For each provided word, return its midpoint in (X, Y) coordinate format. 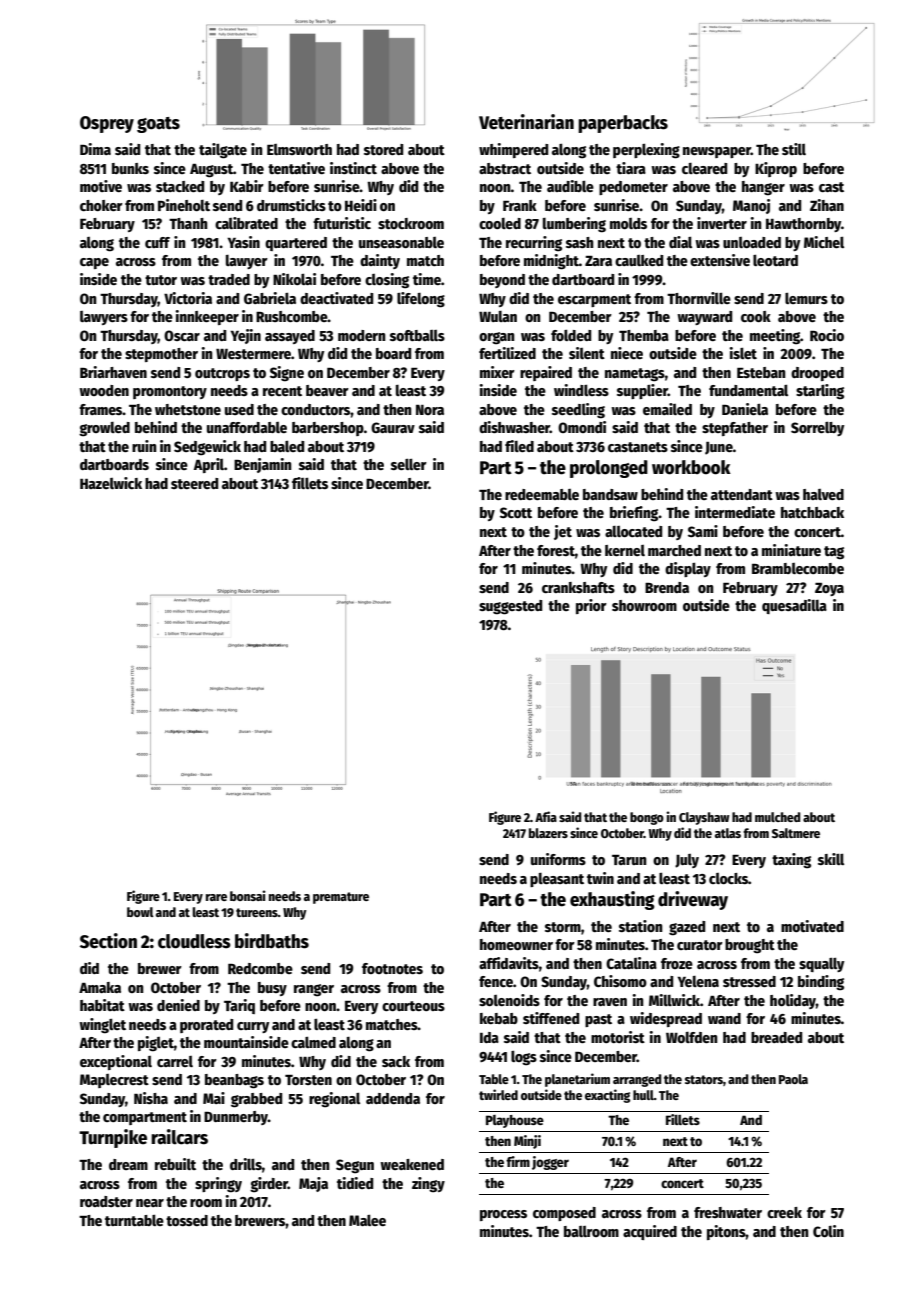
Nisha (151, 1098)
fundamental (748, 390)
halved (823, 494)
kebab (499, 1018)
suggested (510, 607)
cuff (157, 242)
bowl (140, 912)
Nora (430, 410)
